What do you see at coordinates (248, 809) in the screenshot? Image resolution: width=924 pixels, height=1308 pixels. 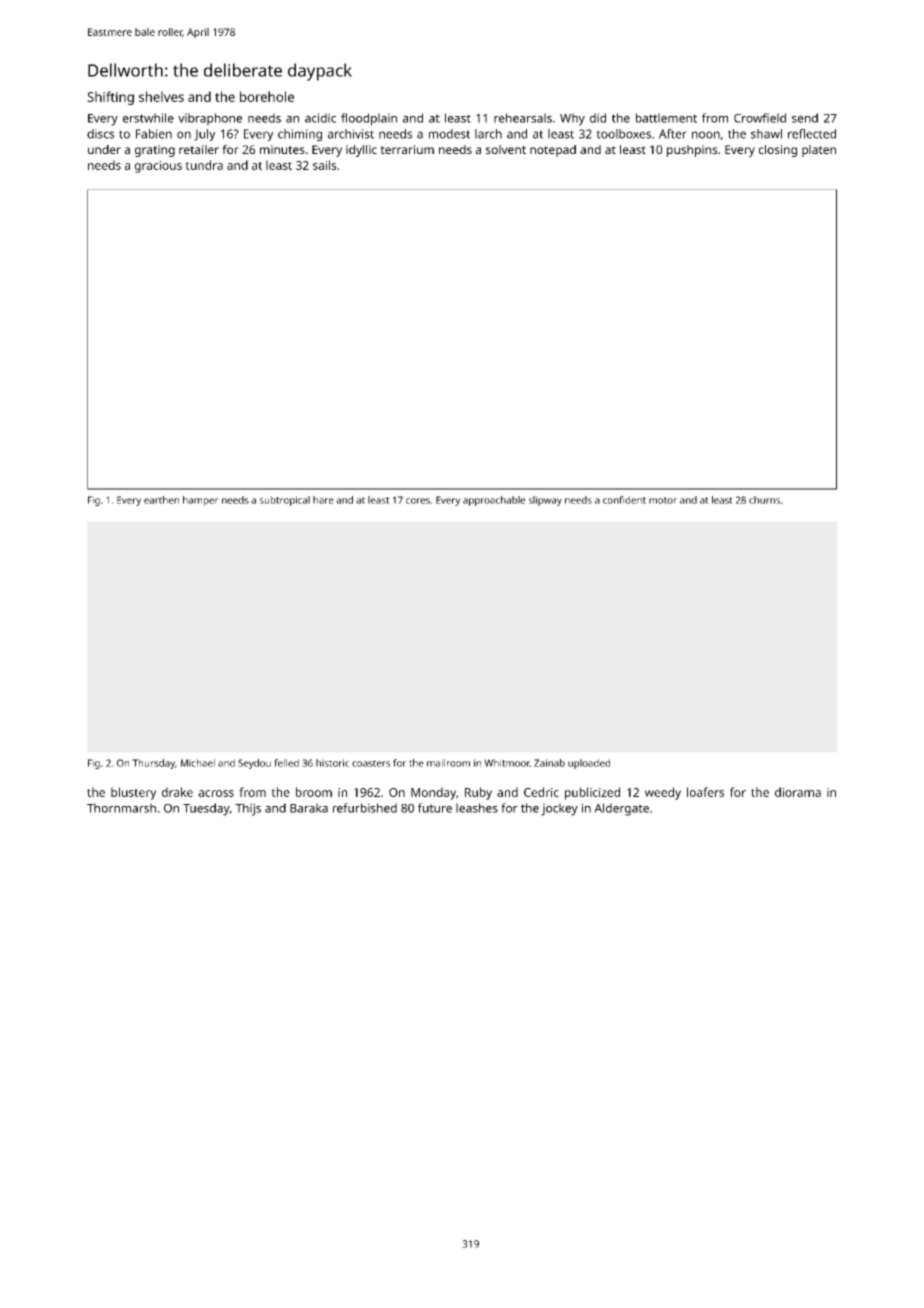 I see `Thijs` at bounding box center [248, 809].
